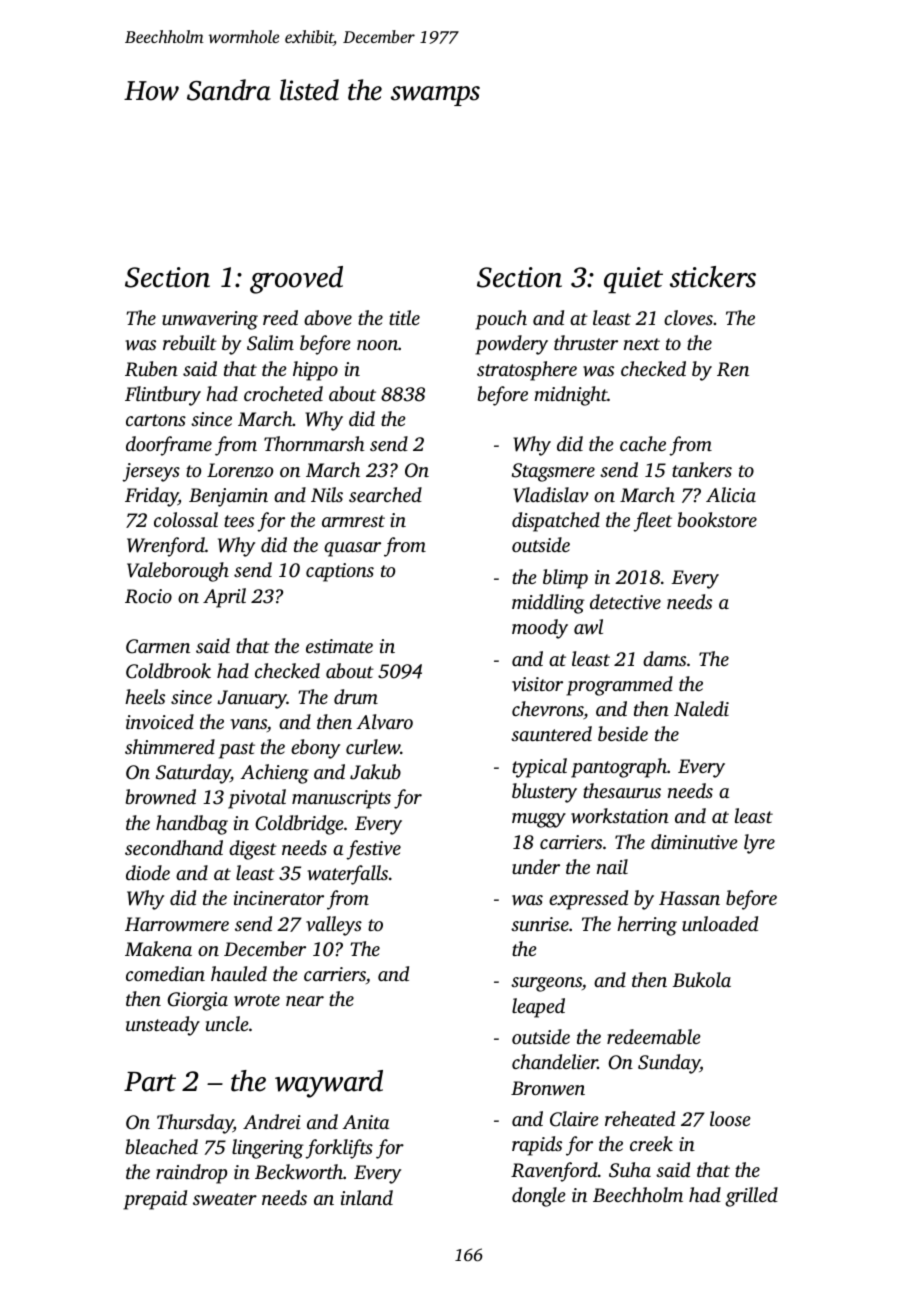  I want to click on redeemable, so click(654, 1036).
